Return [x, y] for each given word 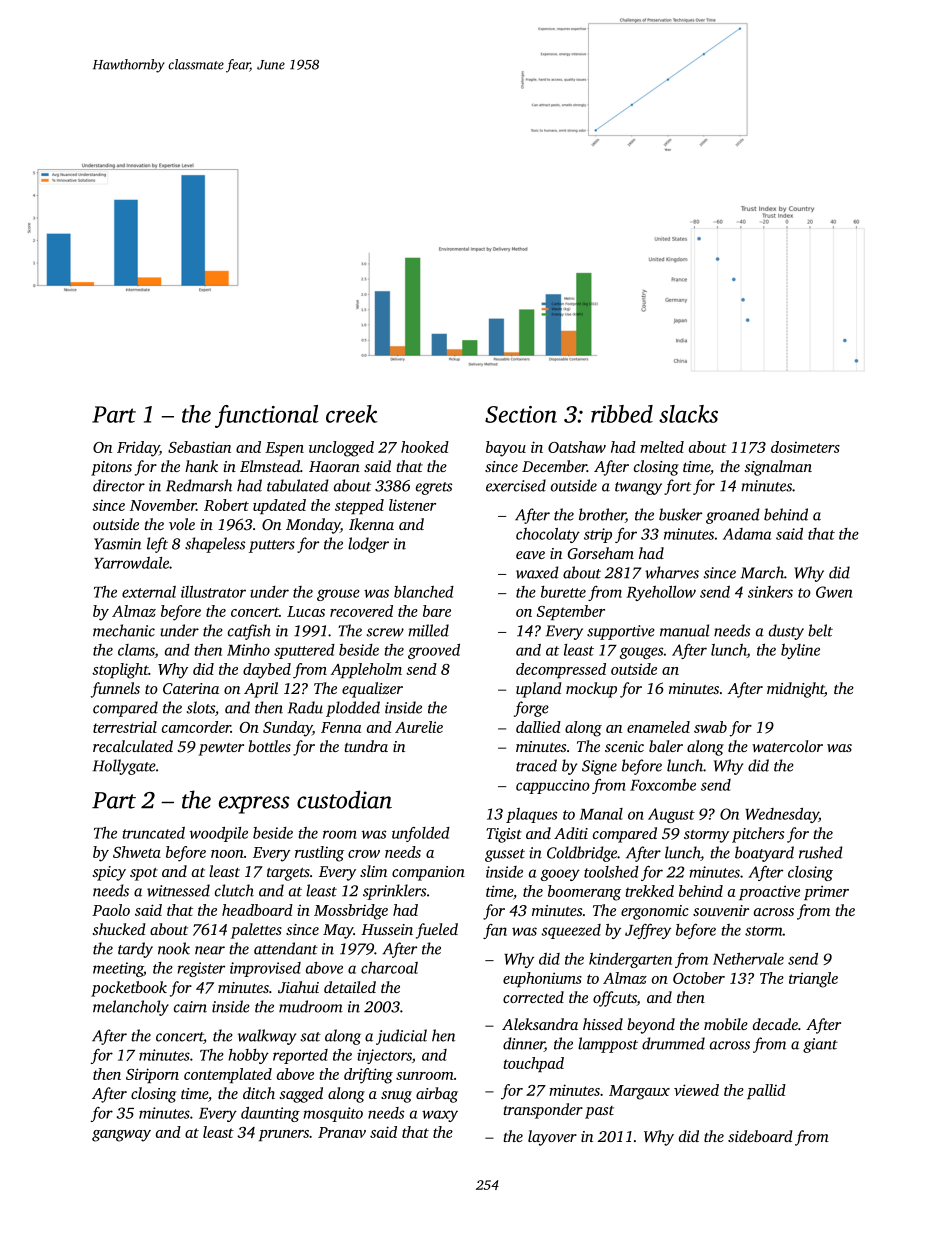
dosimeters [805, 447]
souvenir [721, 910]
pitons [111, 468]
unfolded [421, 834]
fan [495, 931]
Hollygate [124, 767]
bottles [269, 746]
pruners [284, 1135]
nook [174, 948]
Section [521, 414]
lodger [368, 545]
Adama [747, 534]
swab [710, 727]
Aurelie [419, 727]
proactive [769, 892]
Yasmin [117, 544]
